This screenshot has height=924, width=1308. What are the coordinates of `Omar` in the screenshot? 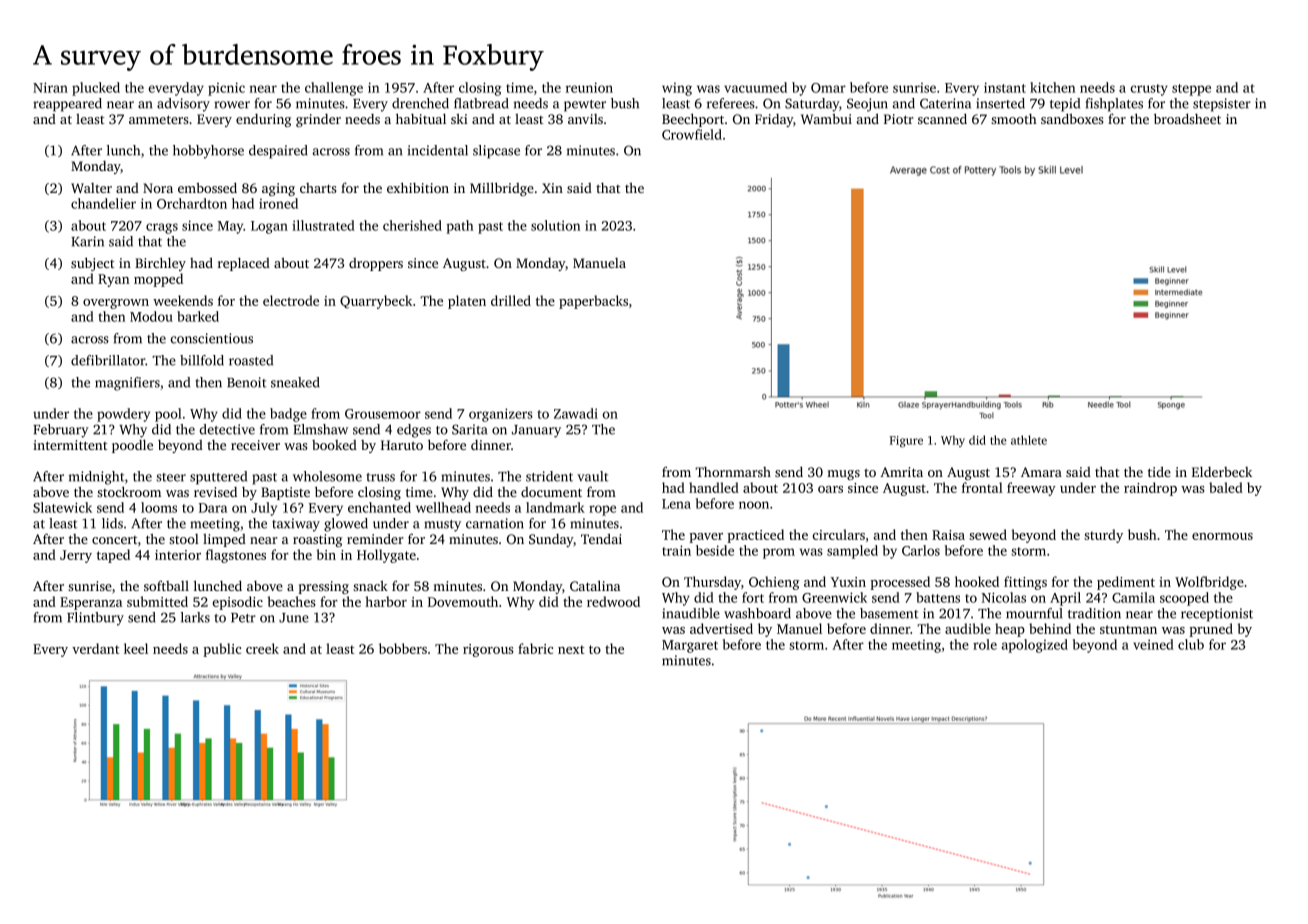 It's located at (828, 88).
